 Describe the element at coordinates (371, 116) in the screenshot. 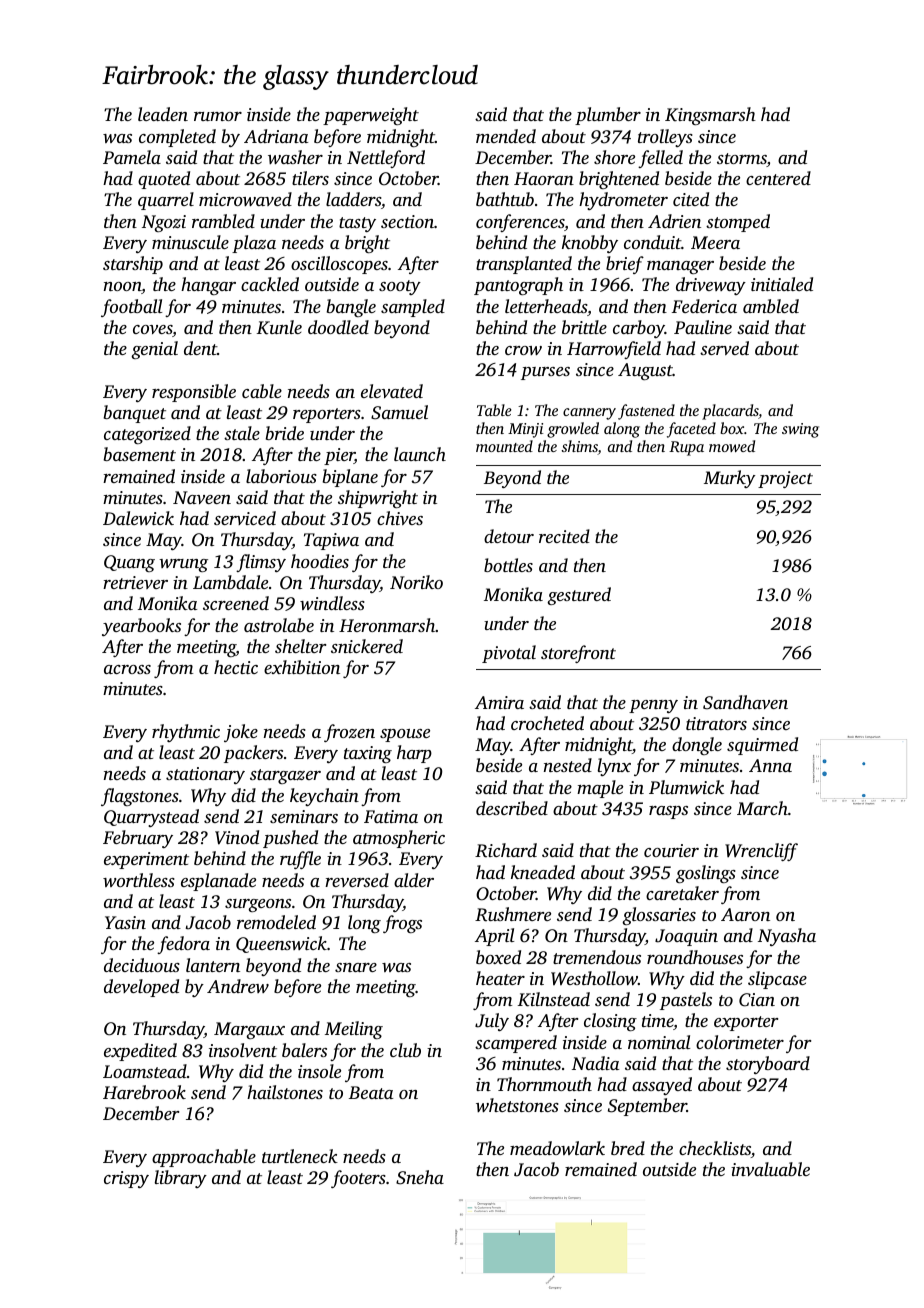

I see `paperweight` at that location.
